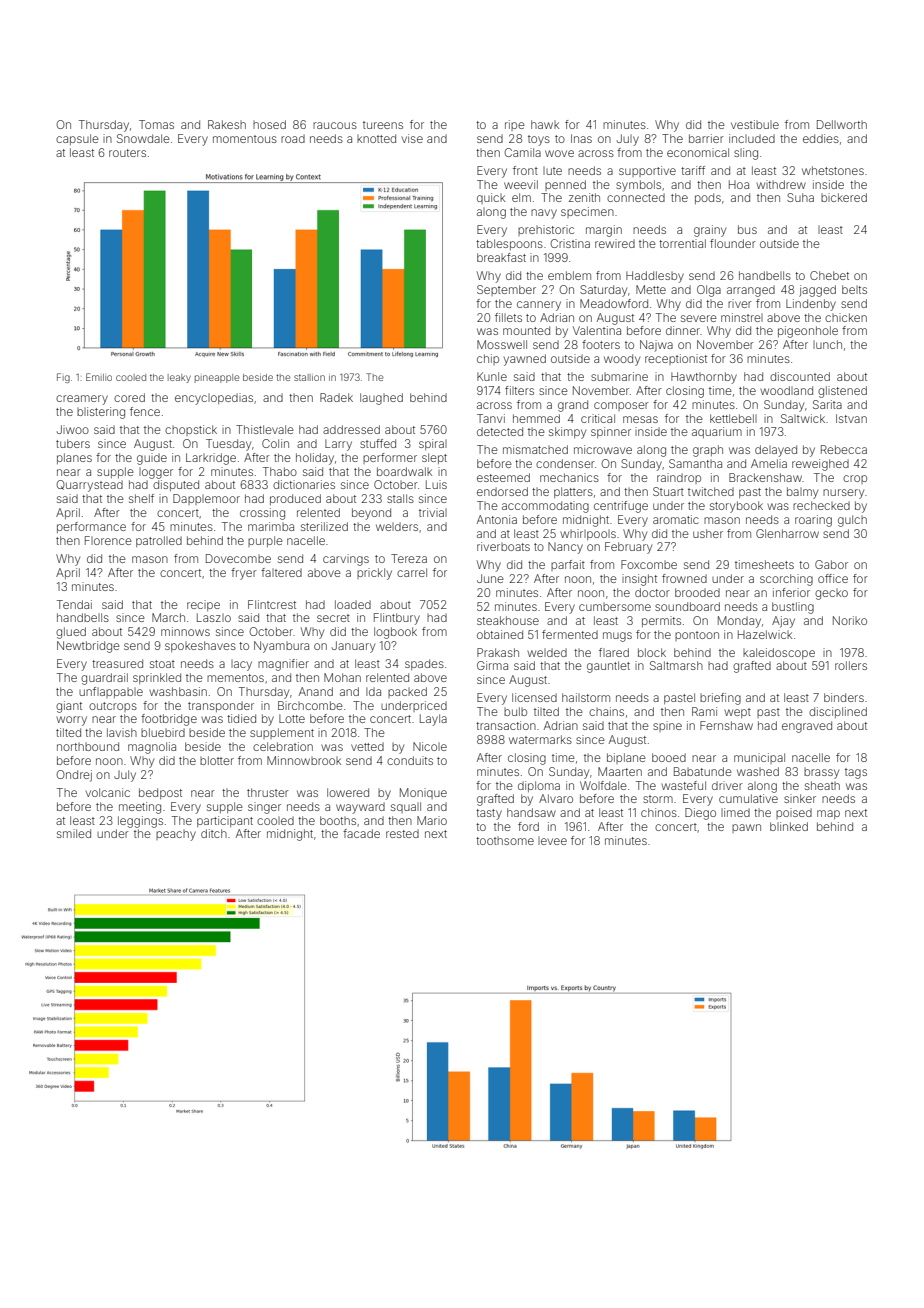 The height and width of the screenshot is (1308, 924). Describe the element at coordinates (127, 153) in the screenshot. I see `routers` at that location.
